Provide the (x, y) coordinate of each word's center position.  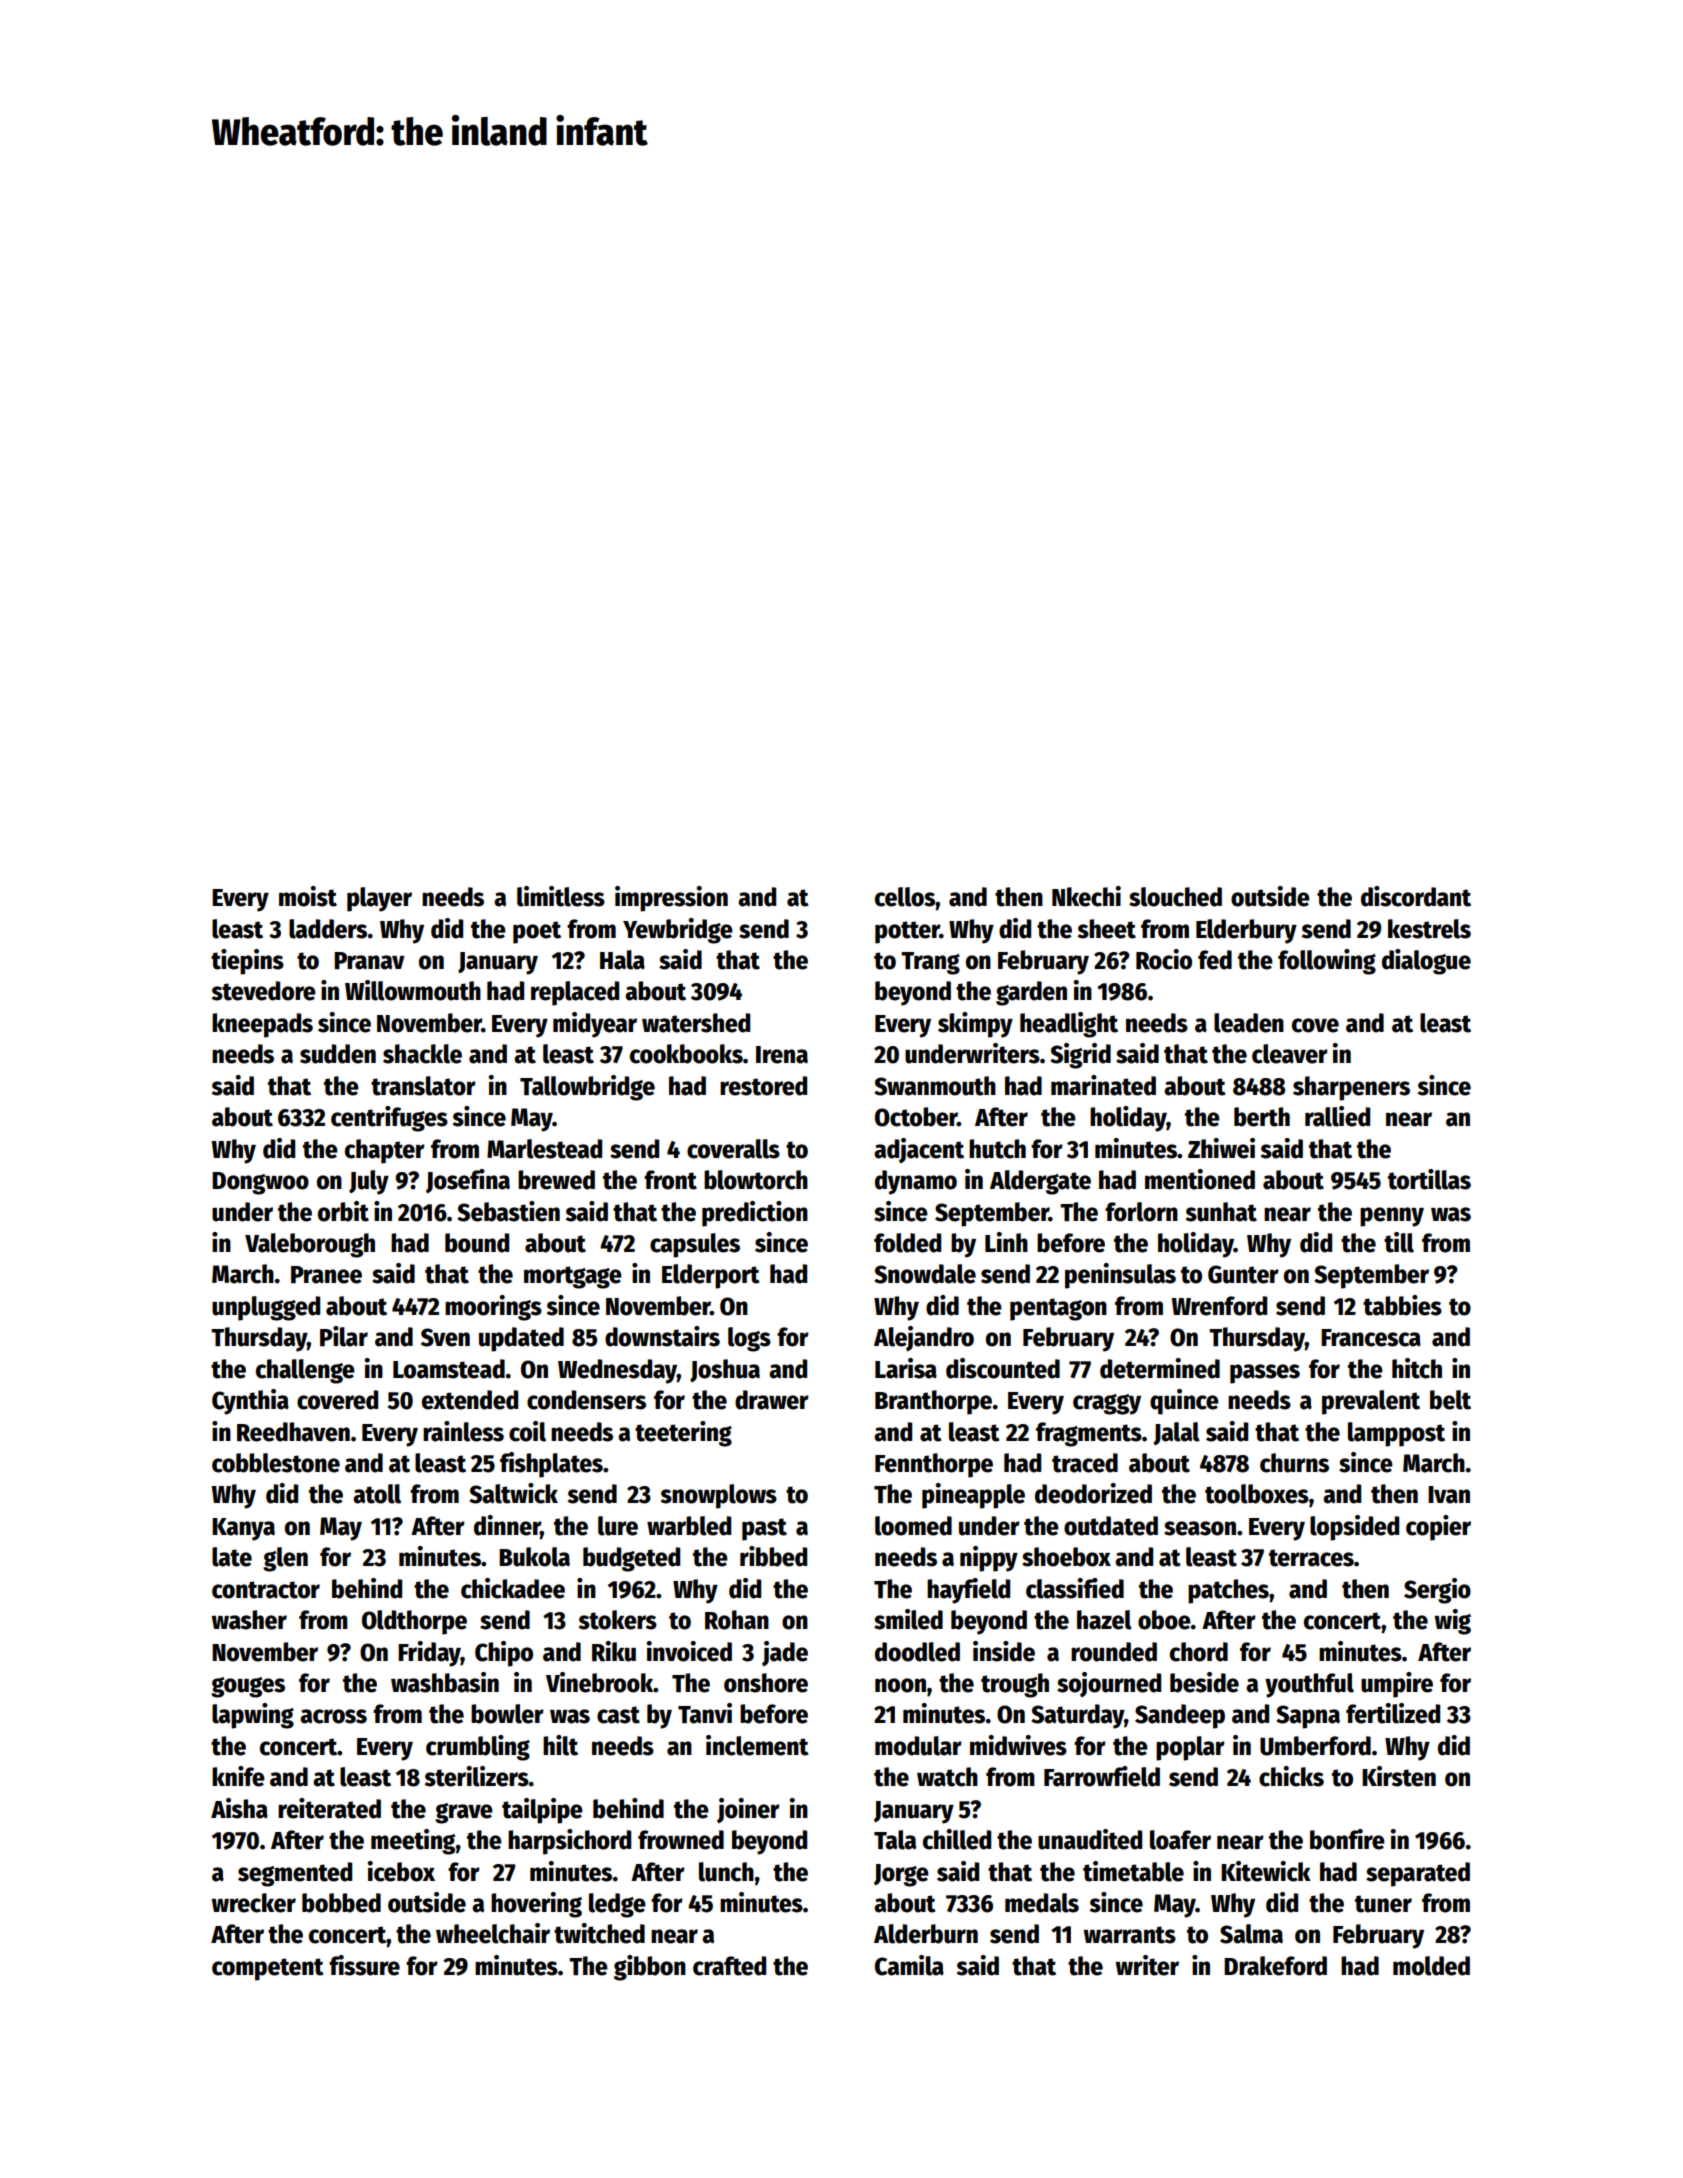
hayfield (968, 1591)
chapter (385, 1151)
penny (1392, 1217)
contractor (266, 1590)
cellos (905, 897)
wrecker (253, 1903)
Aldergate (1040, 1182)
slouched (1175, 897)
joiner (748, 1810)
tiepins (247, 962)
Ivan (1449, 1495)
